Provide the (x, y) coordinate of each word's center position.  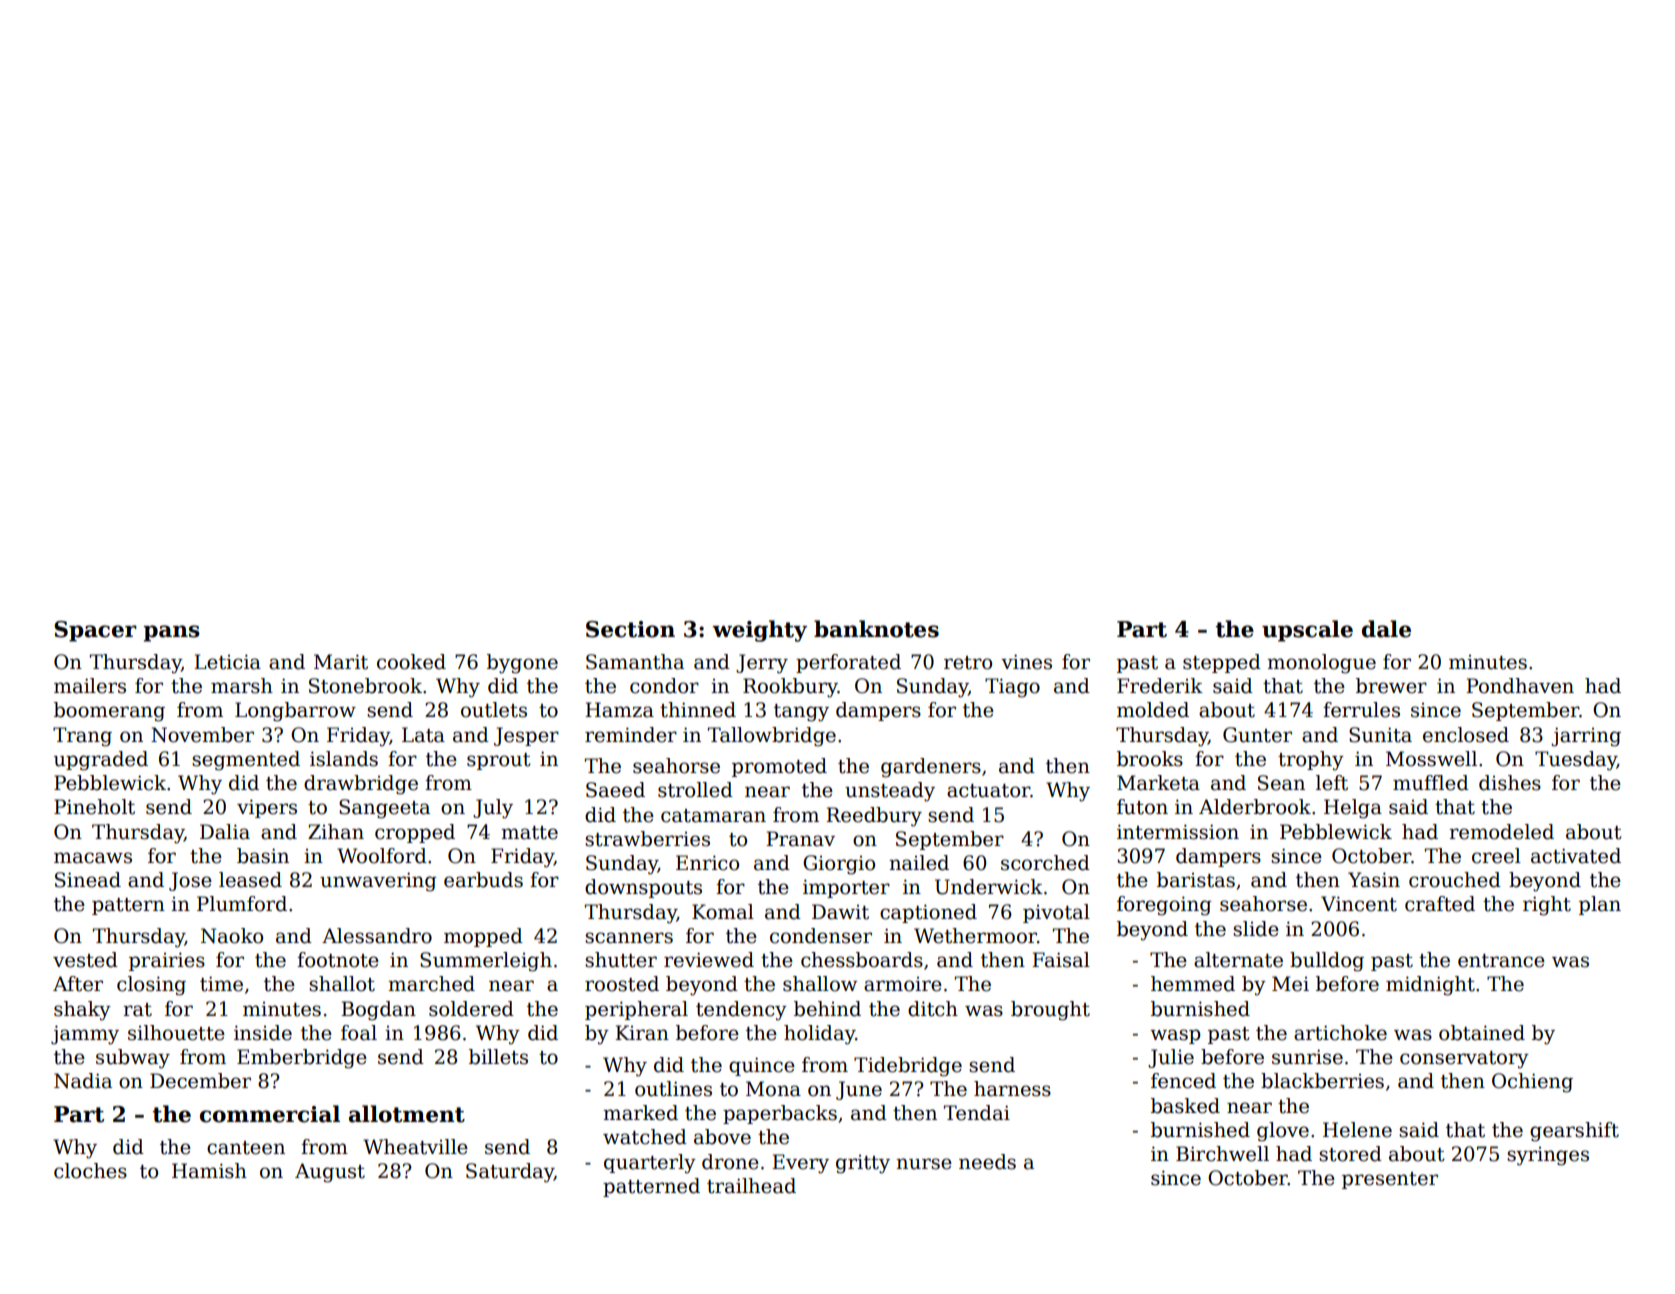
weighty (759, 631)
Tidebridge (908, 1067)
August (330, 1173)
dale (1386, 629)
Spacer (95, 631)
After (78, 984)
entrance (1501, 961)
